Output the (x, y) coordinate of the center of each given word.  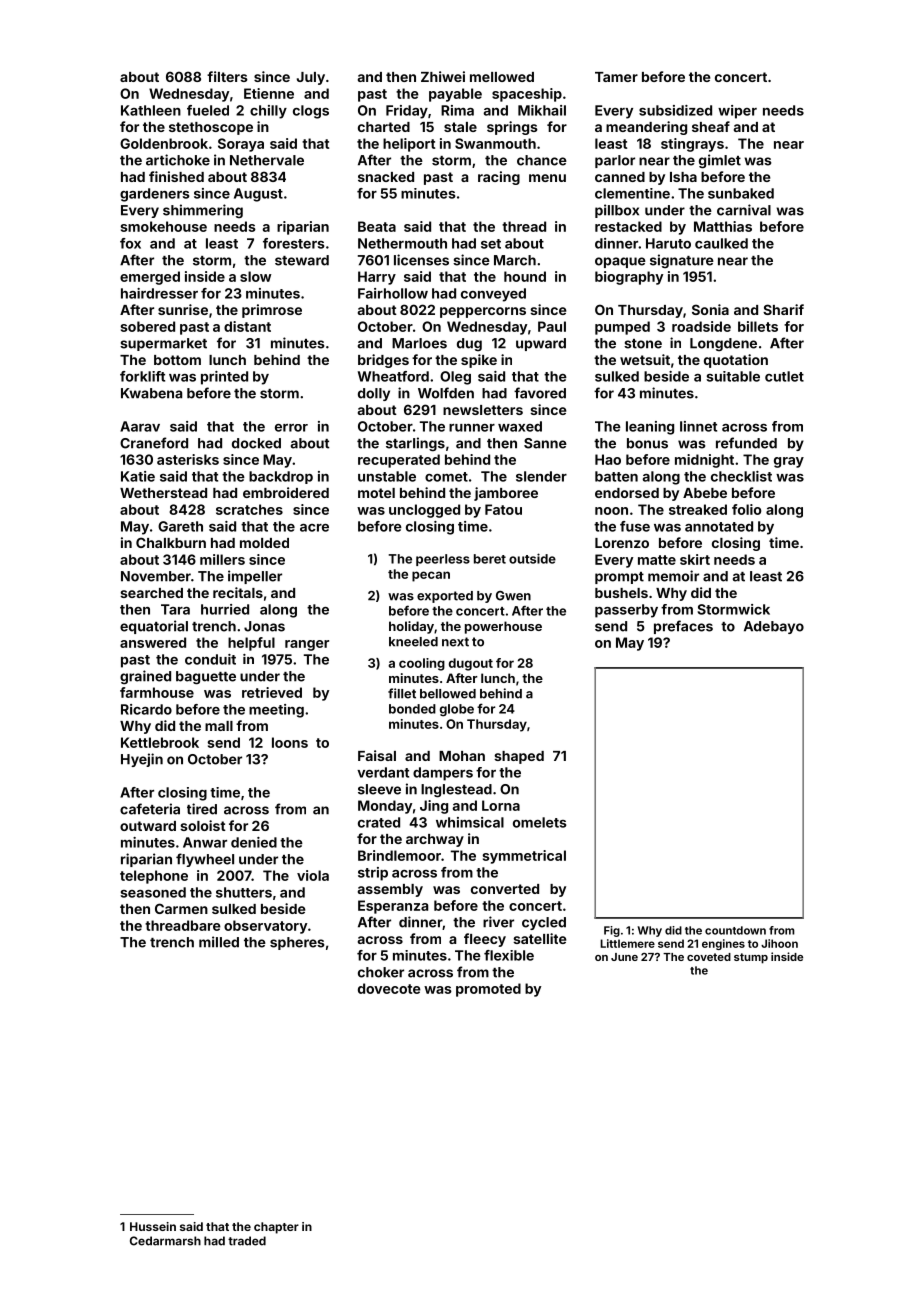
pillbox (617, 211)
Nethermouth (402, 243)
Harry (377, 278)
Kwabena (151, 393)
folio (746, 509)
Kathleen (151, 110)
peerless (443, 560)
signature (682, 261)
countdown (735, 930)
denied (254, 842)
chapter (276, 1228)
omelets (540, 822)
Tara (175, 609)
